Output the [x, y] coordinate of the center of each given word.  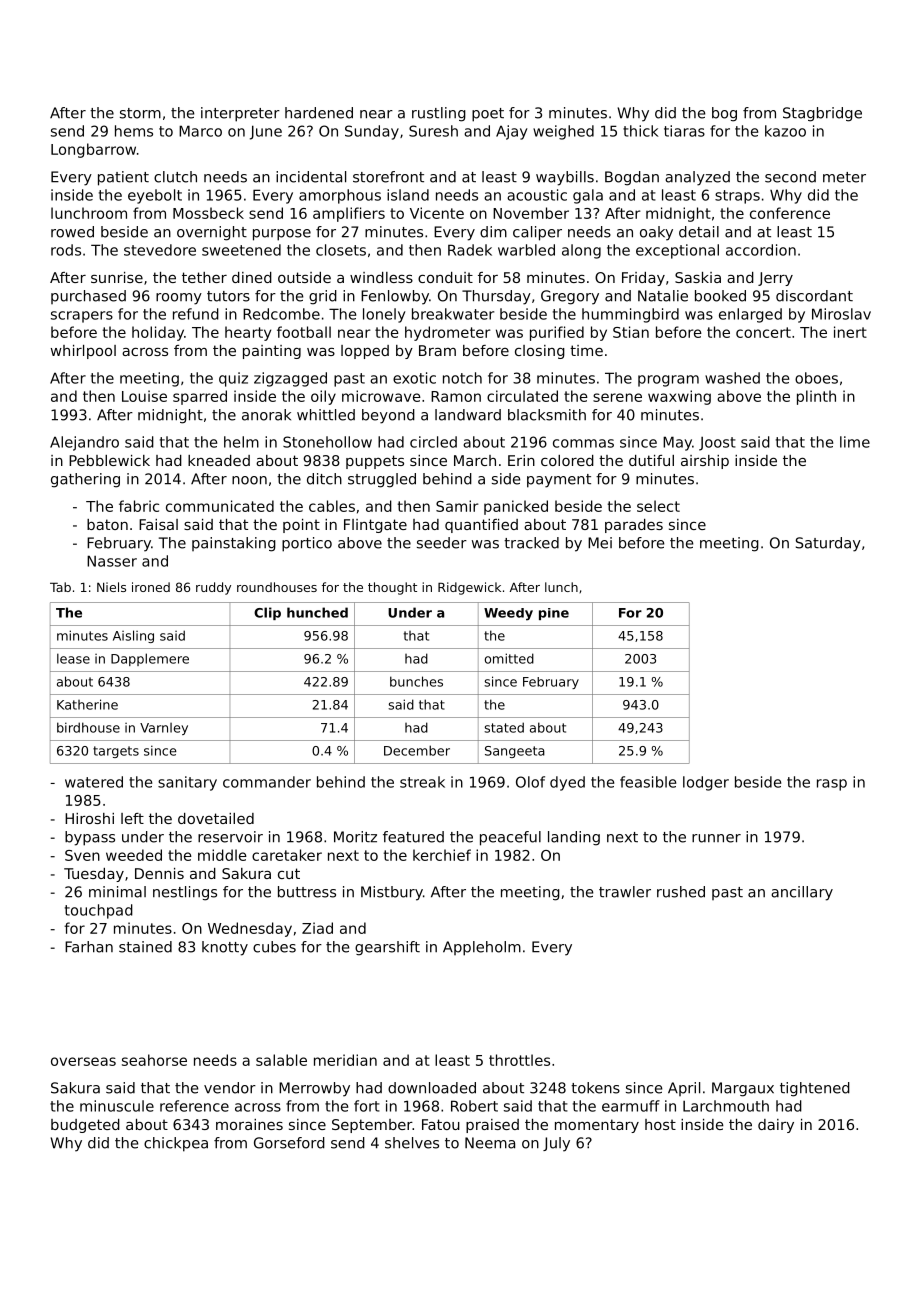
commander [267, 782]
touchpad [99, 911]
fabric [139, 506]
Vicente [437, 213]
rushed [681, 892]
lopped [365, 352]
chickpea [176, 1144]
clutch [175, 177]
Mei [600, 543]
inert [850, 332]
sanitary [187, 783]
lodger [706, 783]
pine [554, 614]
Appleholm [482, 948]
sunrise [117, 277]
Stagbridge [822, 114]
